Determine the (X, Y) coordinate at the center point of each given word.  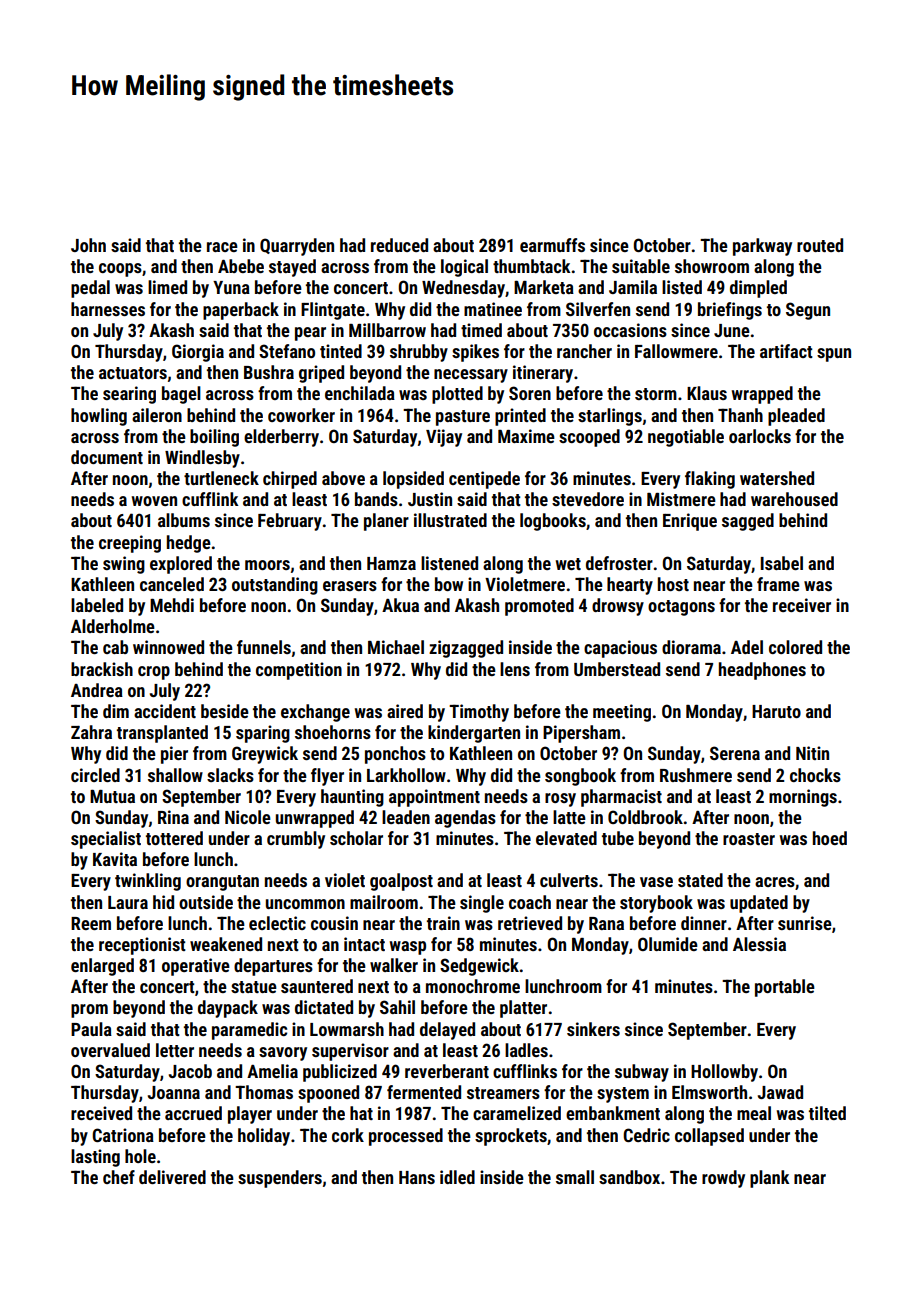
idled (457, 1177)
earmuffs (552, 245)
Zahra (91, 732)
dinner (704, 923)
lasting (95, 1158)
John (88, 245)
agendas (465, 819)
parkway (762, 247)
